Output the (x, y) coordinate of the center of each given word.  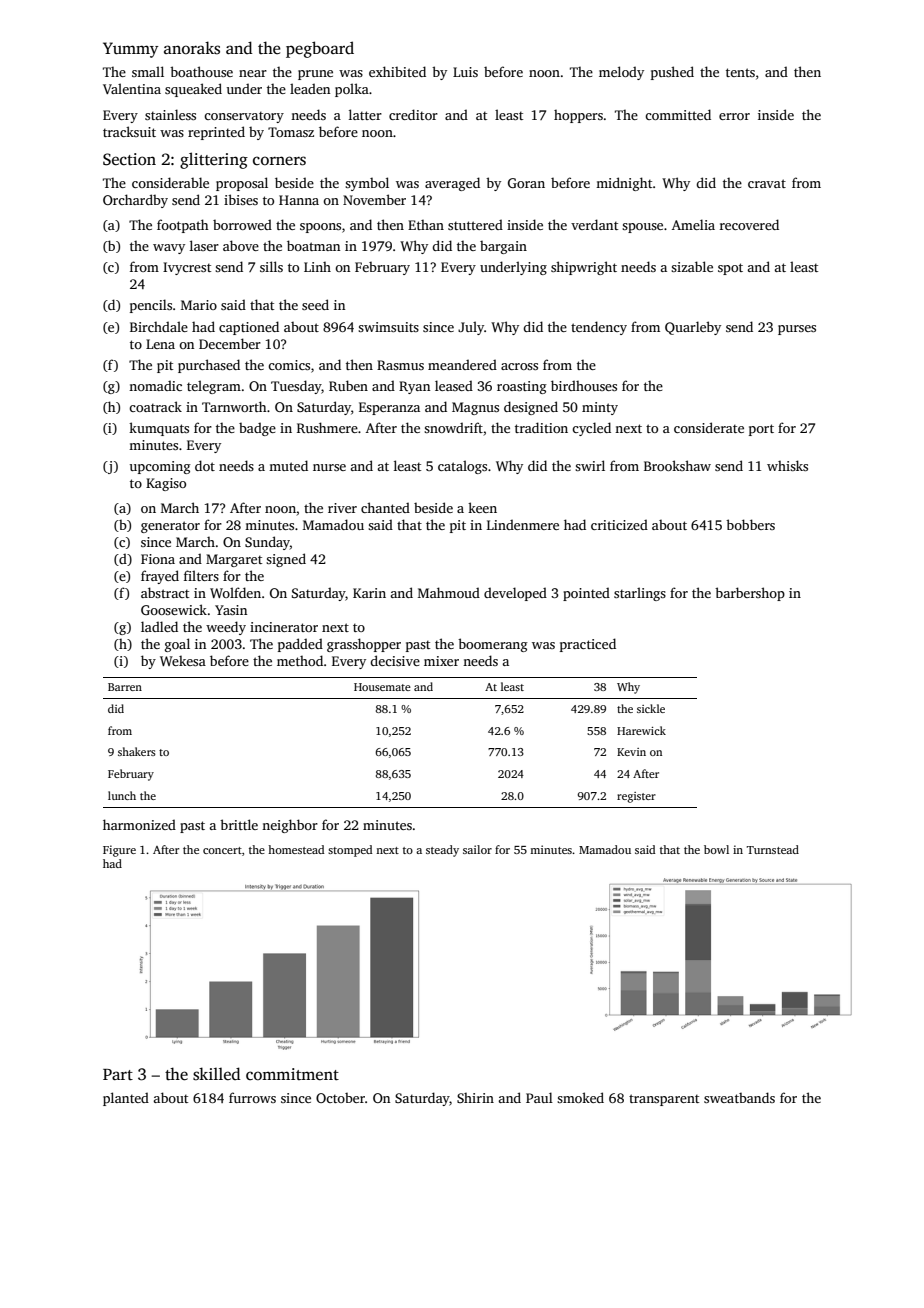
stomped (350, 851)
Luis (465, 72)
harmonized (139, 824)
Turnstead (773, 849)
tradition (541, 427)
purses (797, 330)
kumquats (159, 429)
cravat (767, 183)
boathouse (201, 71)
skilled (217, 1074)
